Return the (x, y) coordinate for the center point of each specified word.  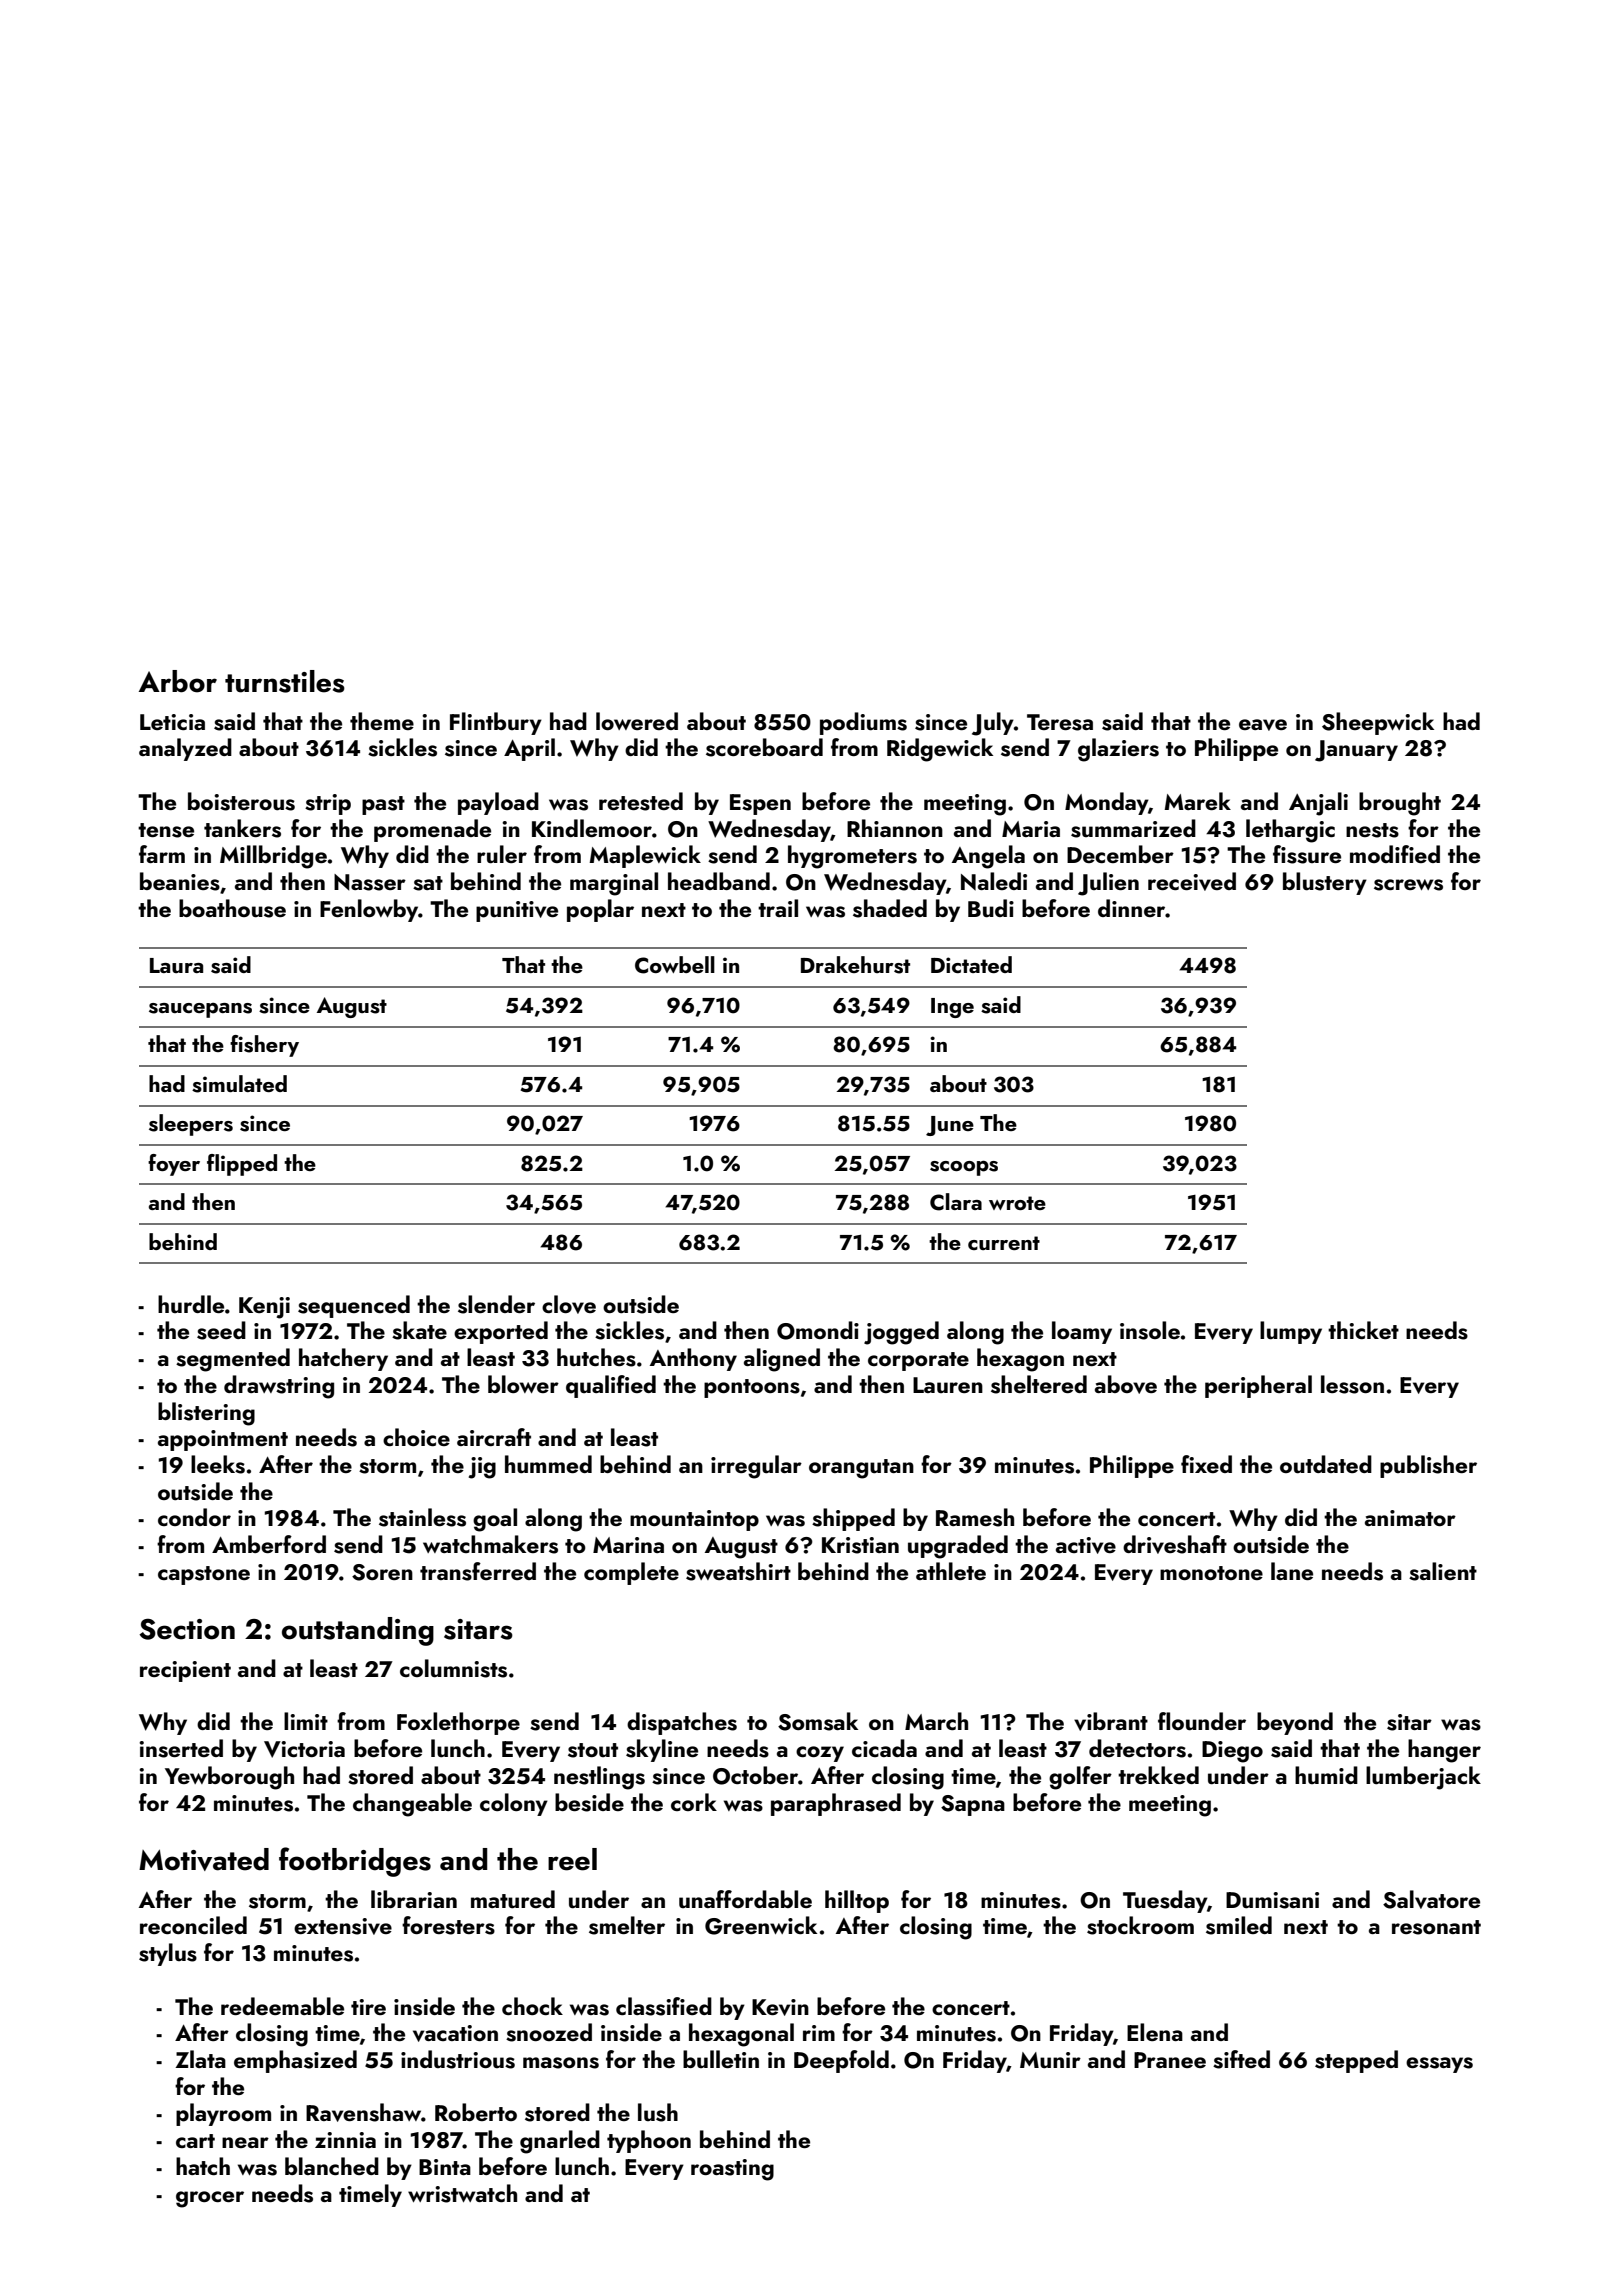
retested (641, 801)
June (950, 1126)
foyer (174, 1165)
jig (482, 1468)
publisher (1428, 1466)
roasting (732, 2170)
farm (162, 854)
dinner (1132, 908)
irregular (756, 1467)
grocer (210, 2199)
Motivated (204, 1859)
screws (1408, 885)
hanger (1444, 1751)
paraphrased (836, 1804)
